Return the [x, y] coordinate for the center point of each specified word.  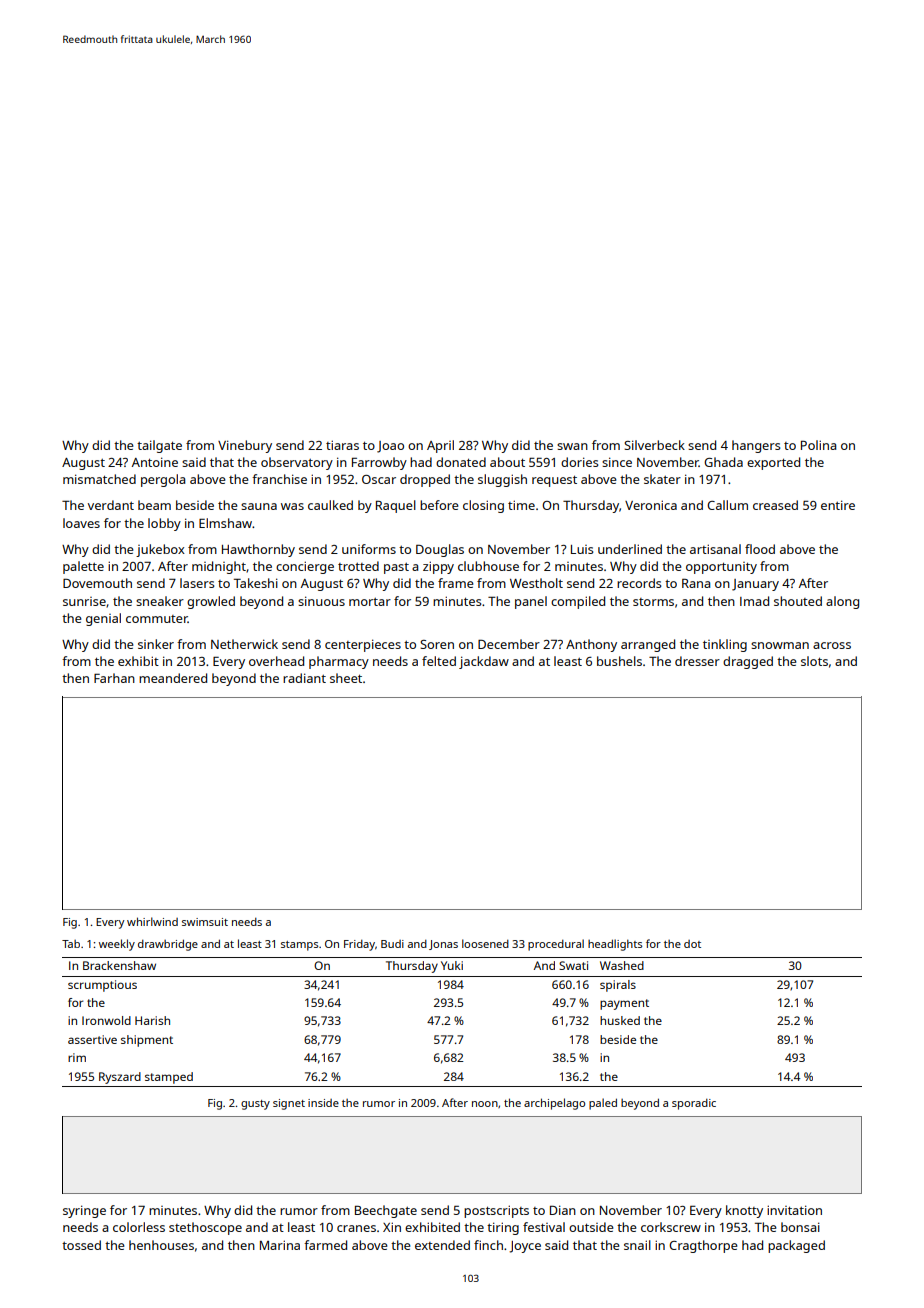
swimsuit [205, 922]
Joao [390, 447]
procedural [556, 945]
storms [653, 602]
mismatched [99, 479]
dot [692, 944]
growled [211, 602]
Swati [573, 965]
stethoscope [205, 1228]
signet [289, 1104]
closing [483, 506]
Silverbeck [654, 445]
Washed [622, 965]
